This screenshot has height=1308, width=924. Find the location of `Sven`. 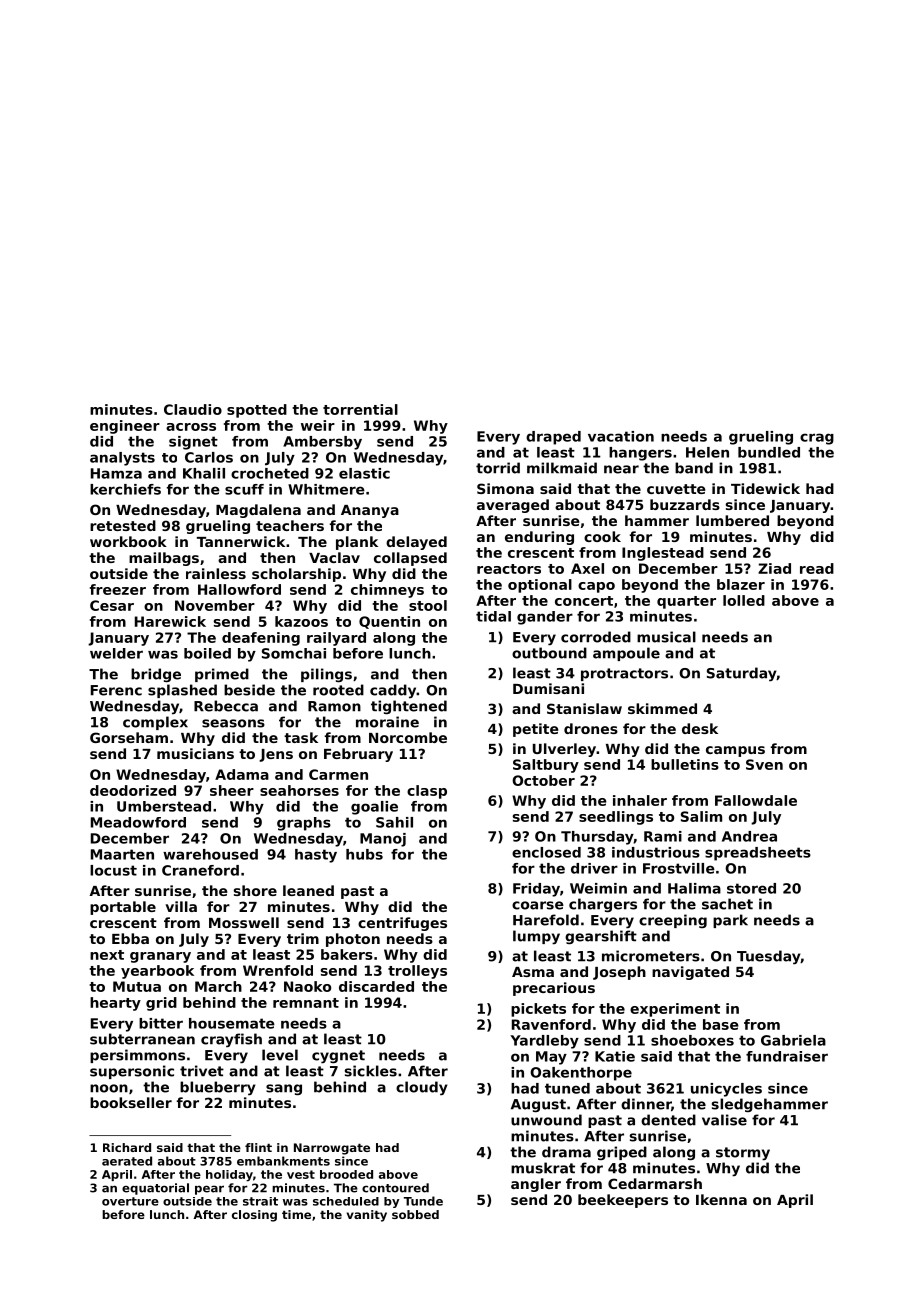

Sven is located at coordinates (764, 764).
